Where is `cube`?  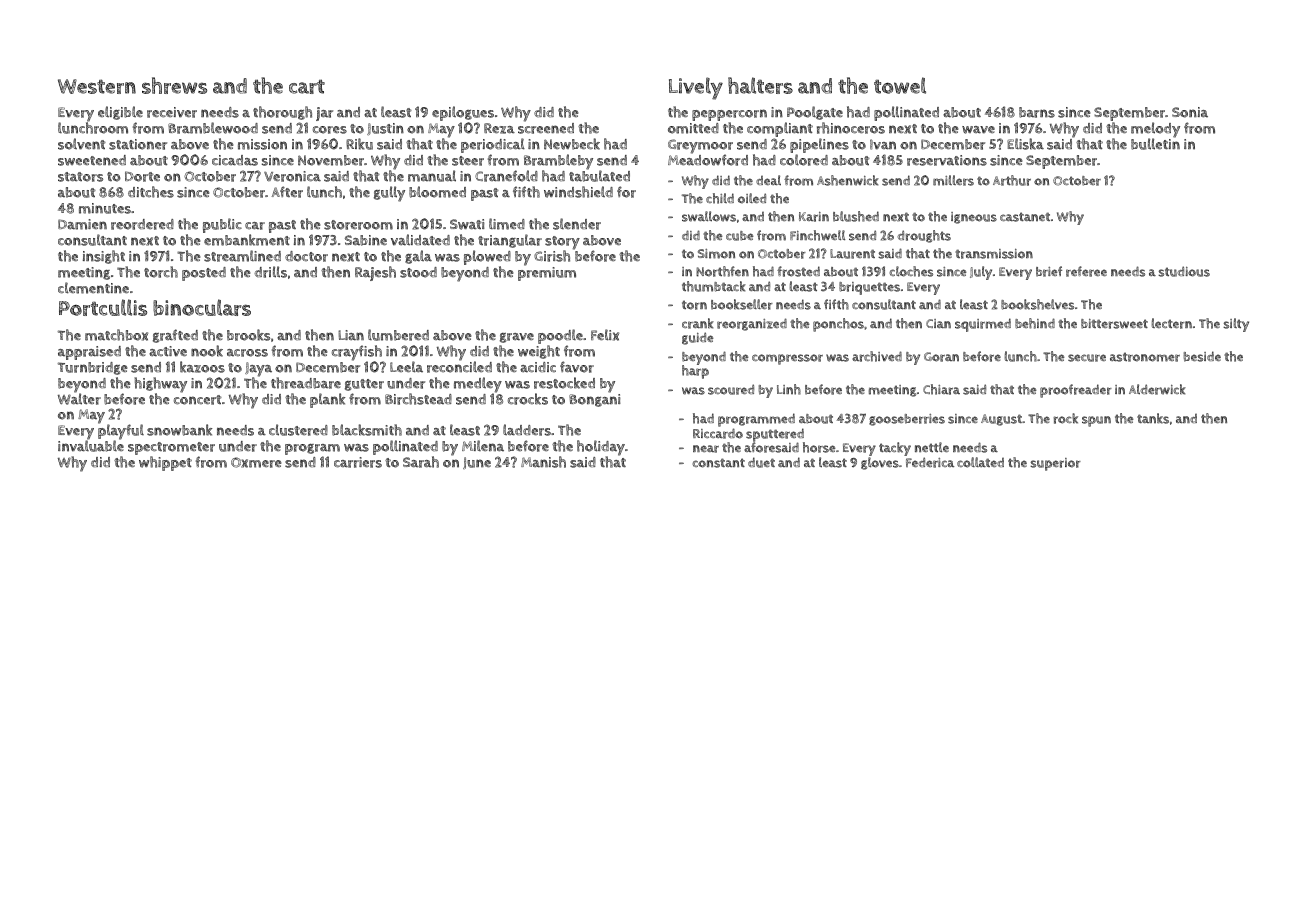 cube is located at coordinates (740, 236).
